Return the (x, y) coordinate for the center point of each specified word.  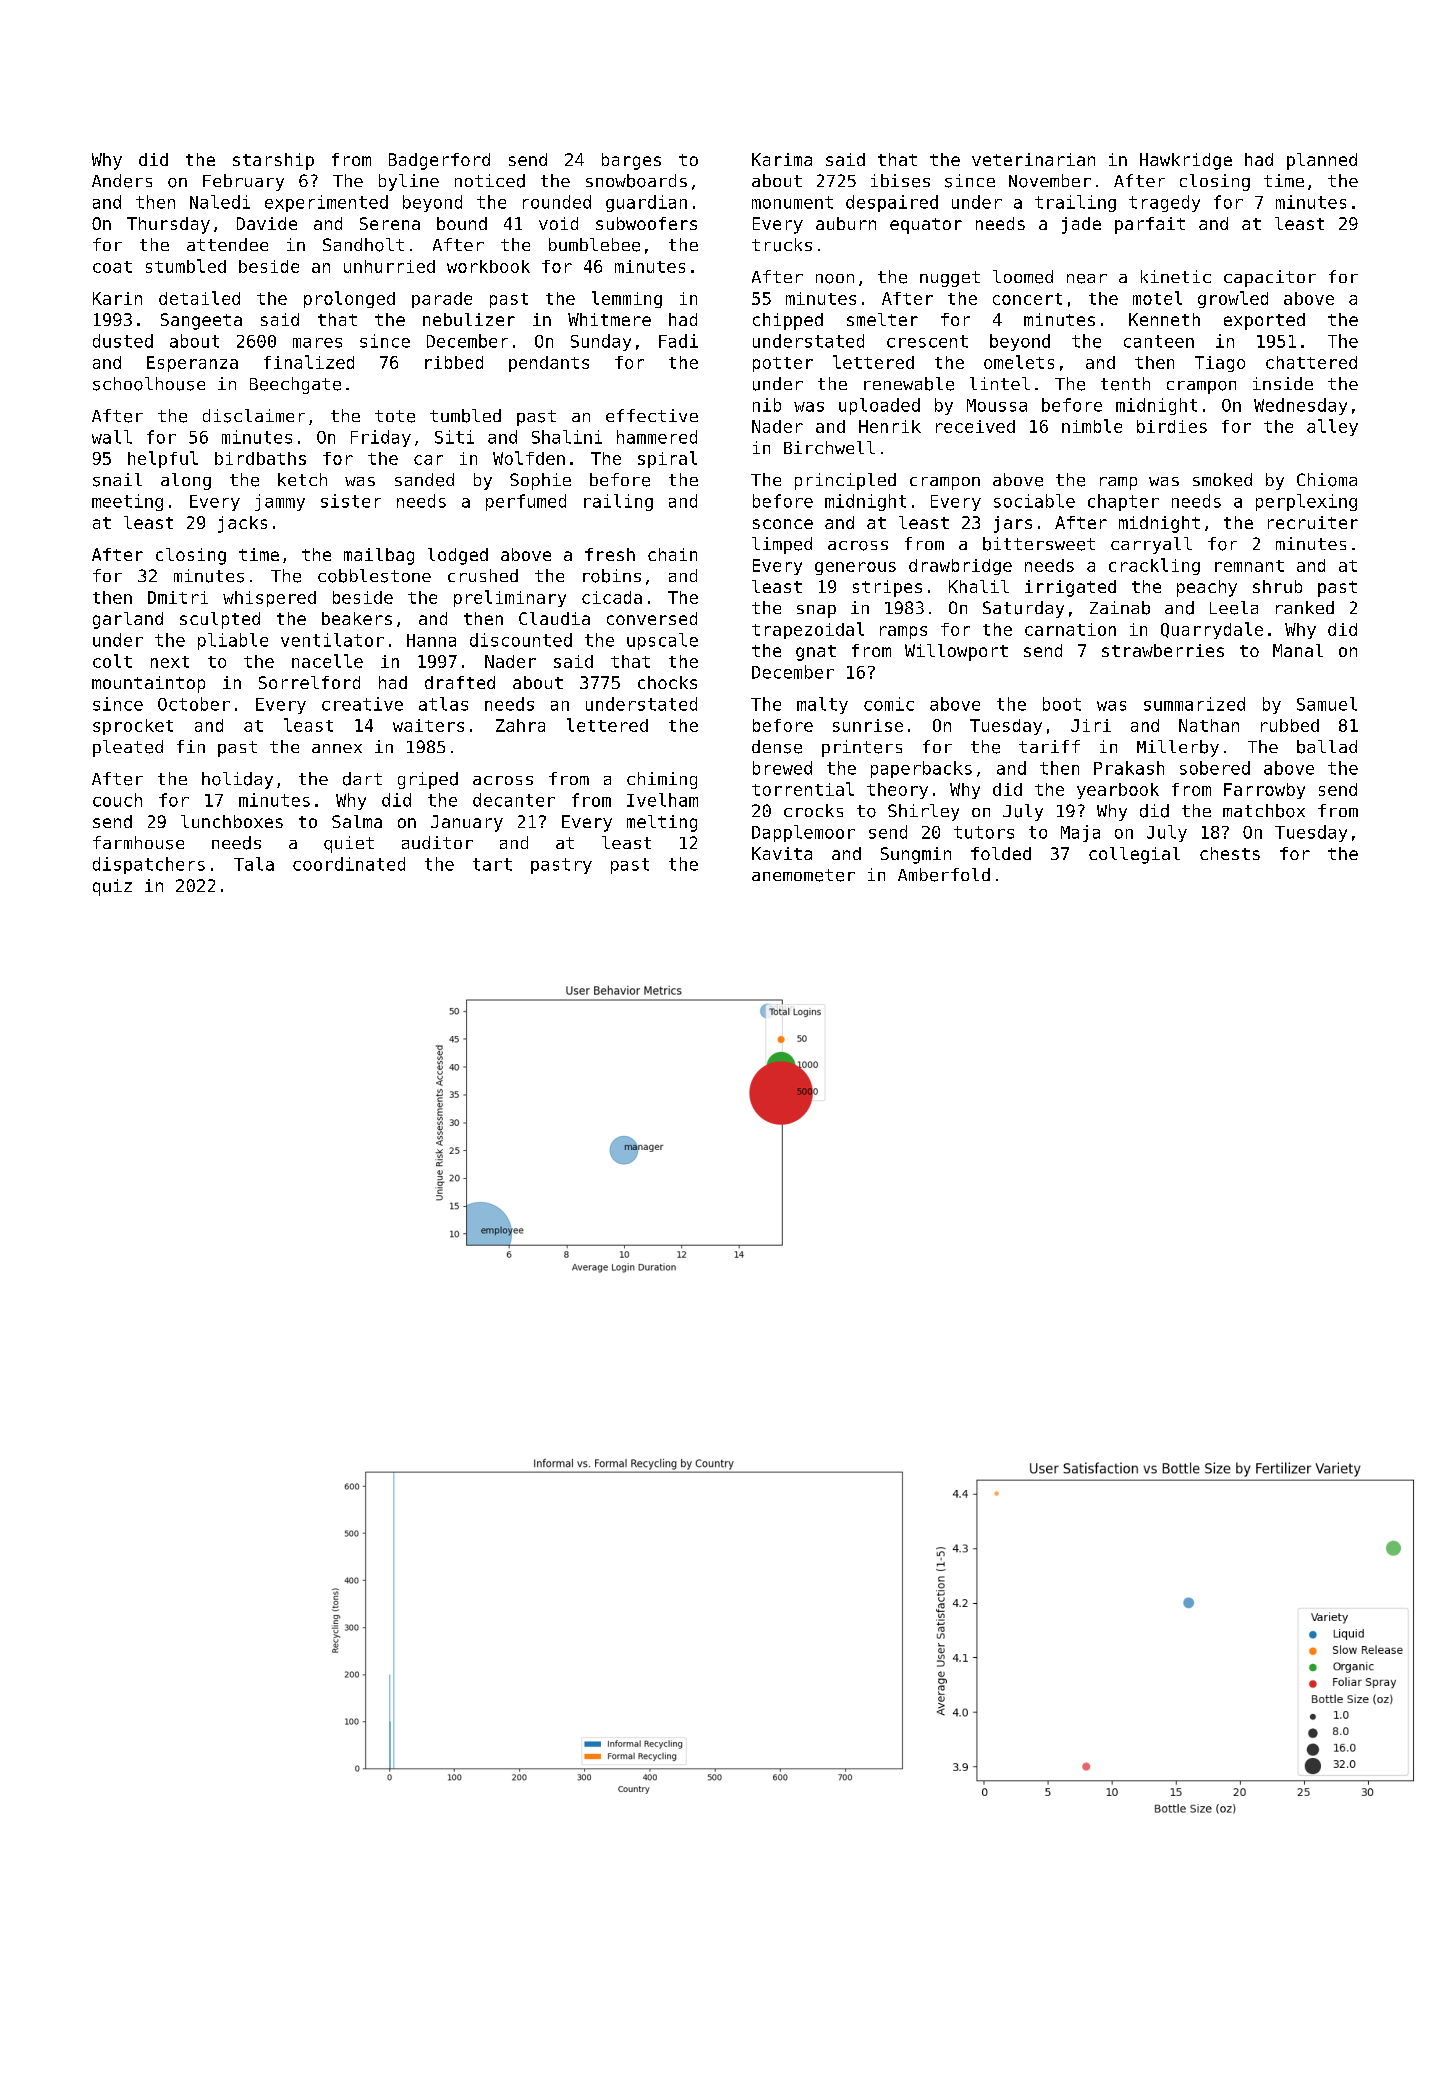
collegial (1134, 855)
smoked (1222, 480)
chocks (667, 682)
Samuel (1327, 704)
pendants (549, 364)
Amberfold (944, 875)
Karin (117, 298)
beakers (357, 618)
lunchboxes (232, 821)
